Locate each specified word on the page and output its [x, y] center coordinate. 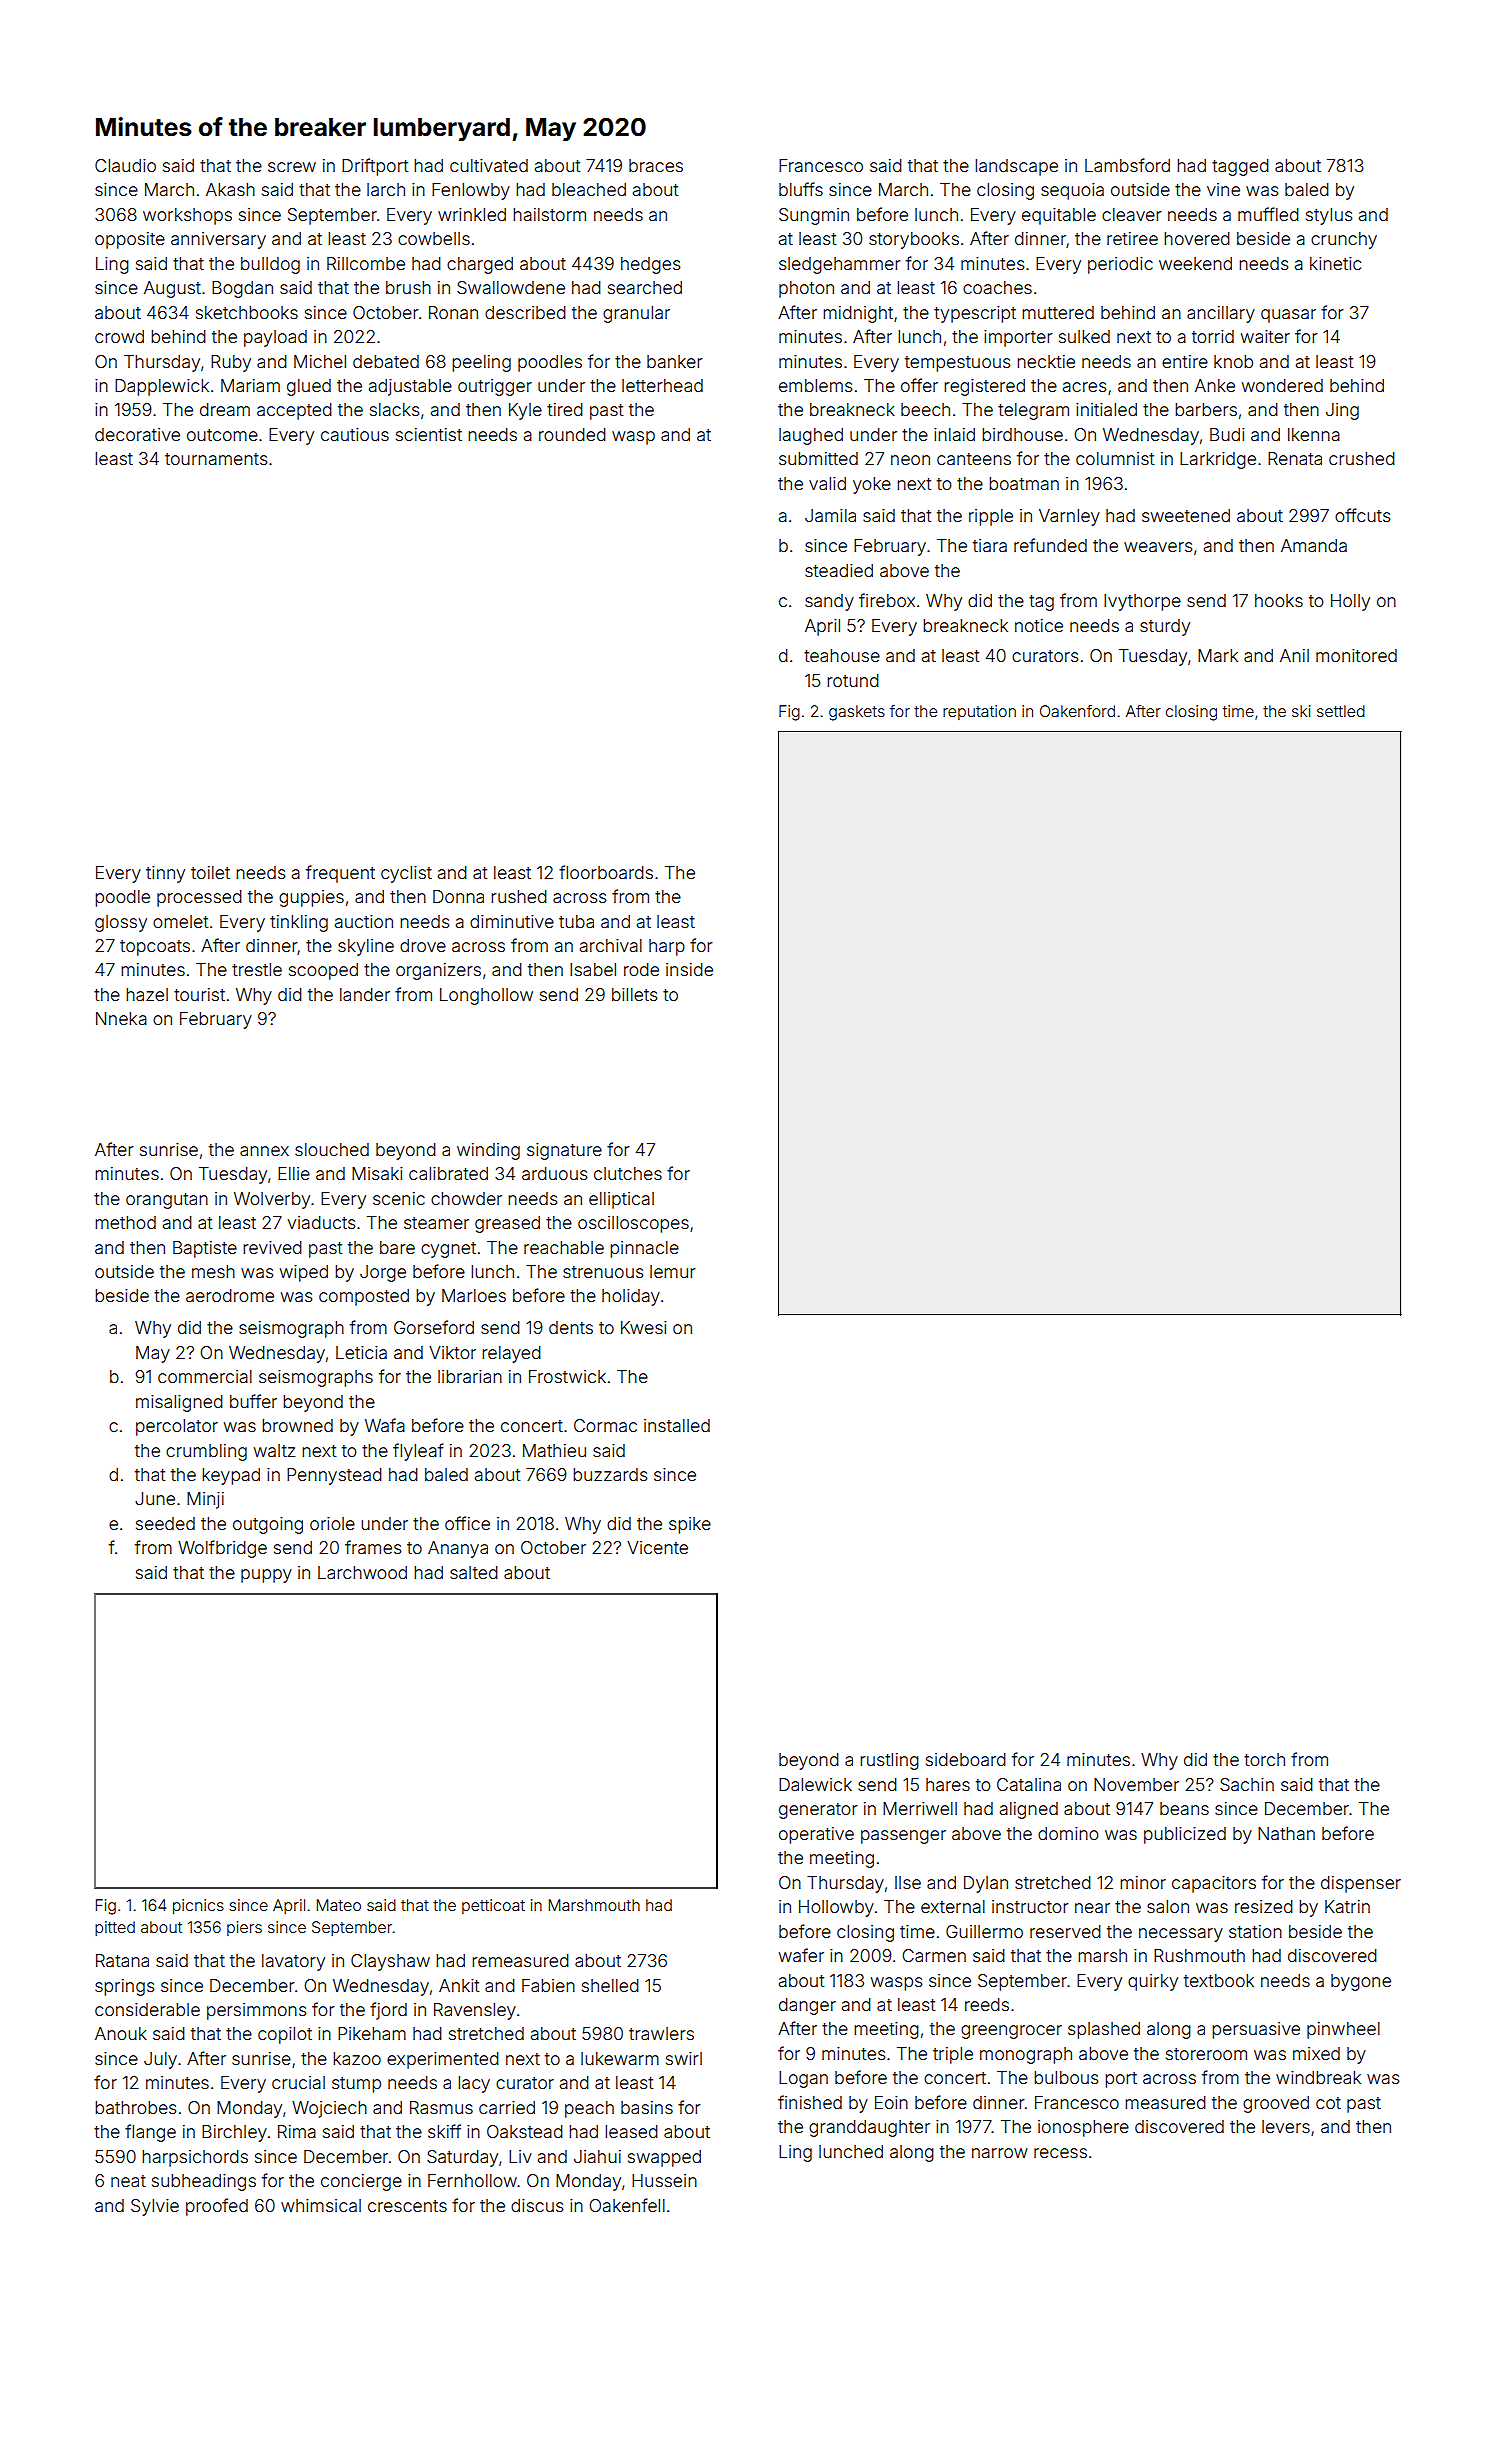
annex [264, 1151]
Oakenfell [627, 2205]
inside [689, 969]
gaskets [857, 713]
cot [1328, 2103]
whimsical [321, 2205]
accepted [294, 411]
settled [1341, 711]
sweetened [1186, 515]
